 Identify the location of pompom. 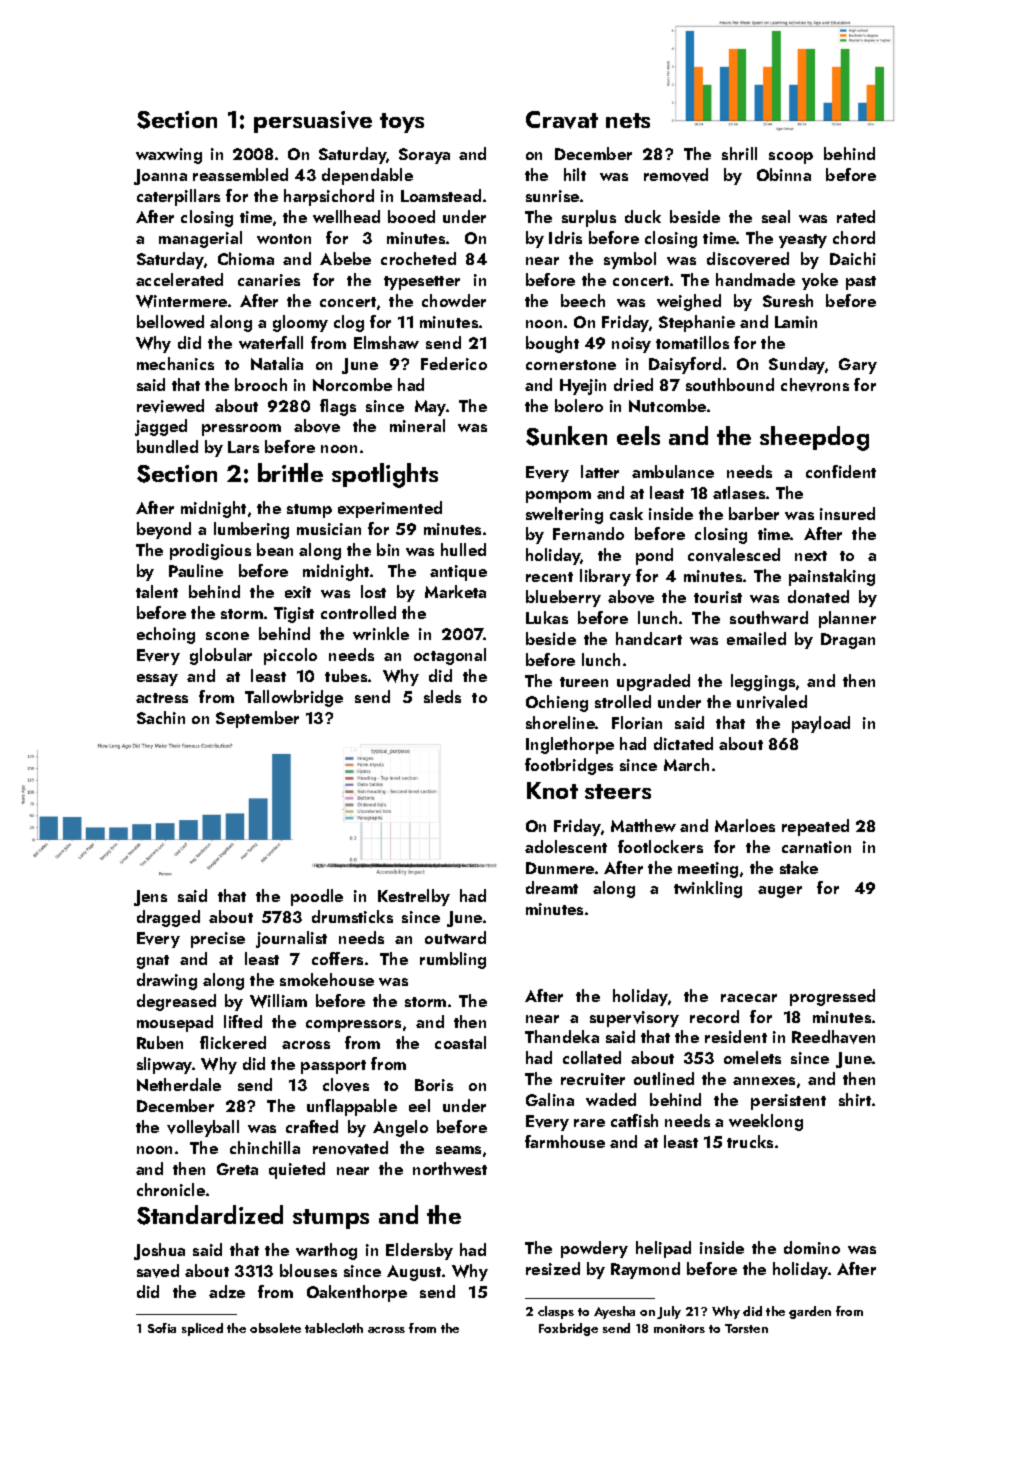
(558, 497).
